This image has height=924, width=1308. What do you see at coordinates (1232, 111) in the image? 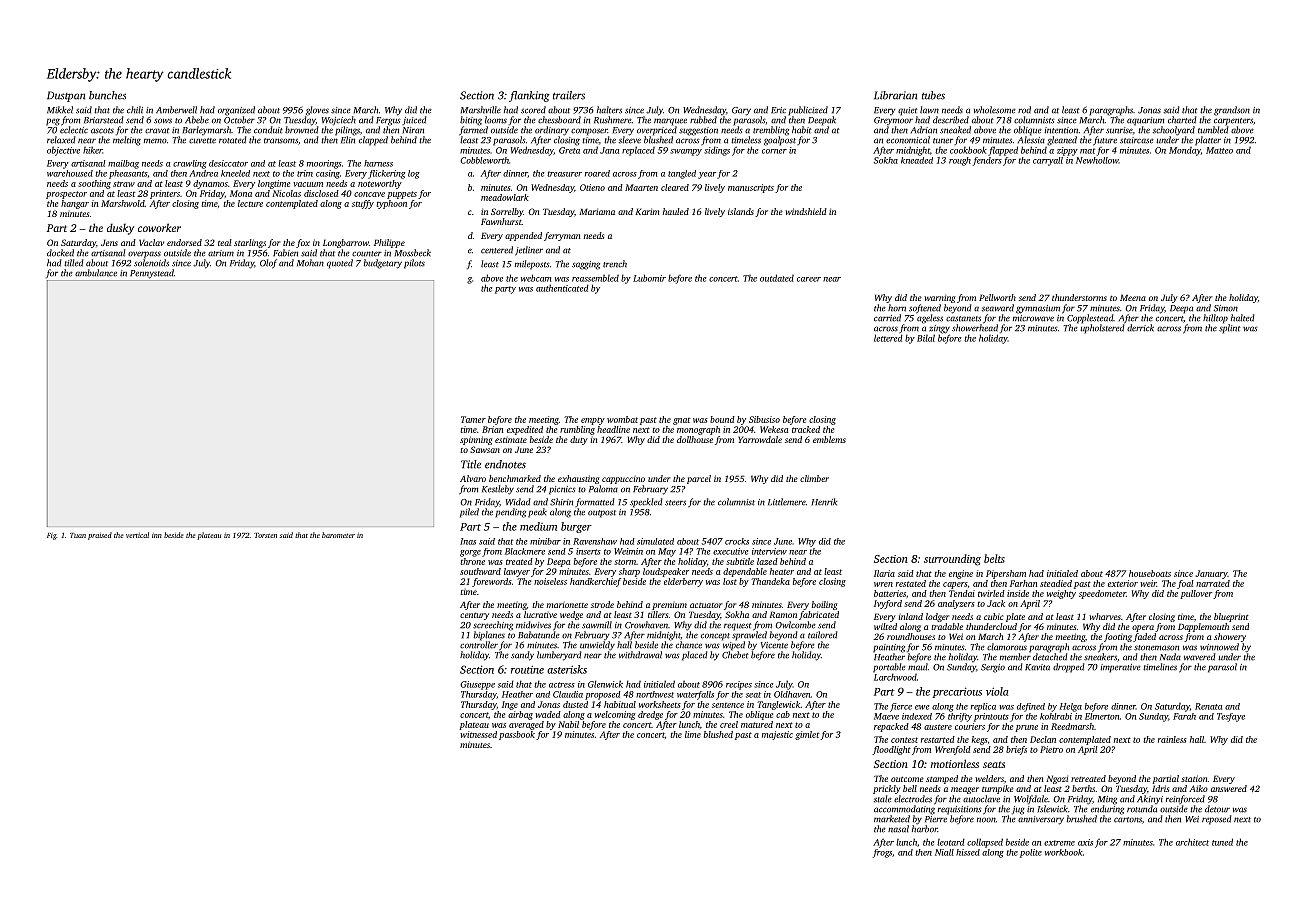
I see `grandson` at bounding box center [1232, 111].
